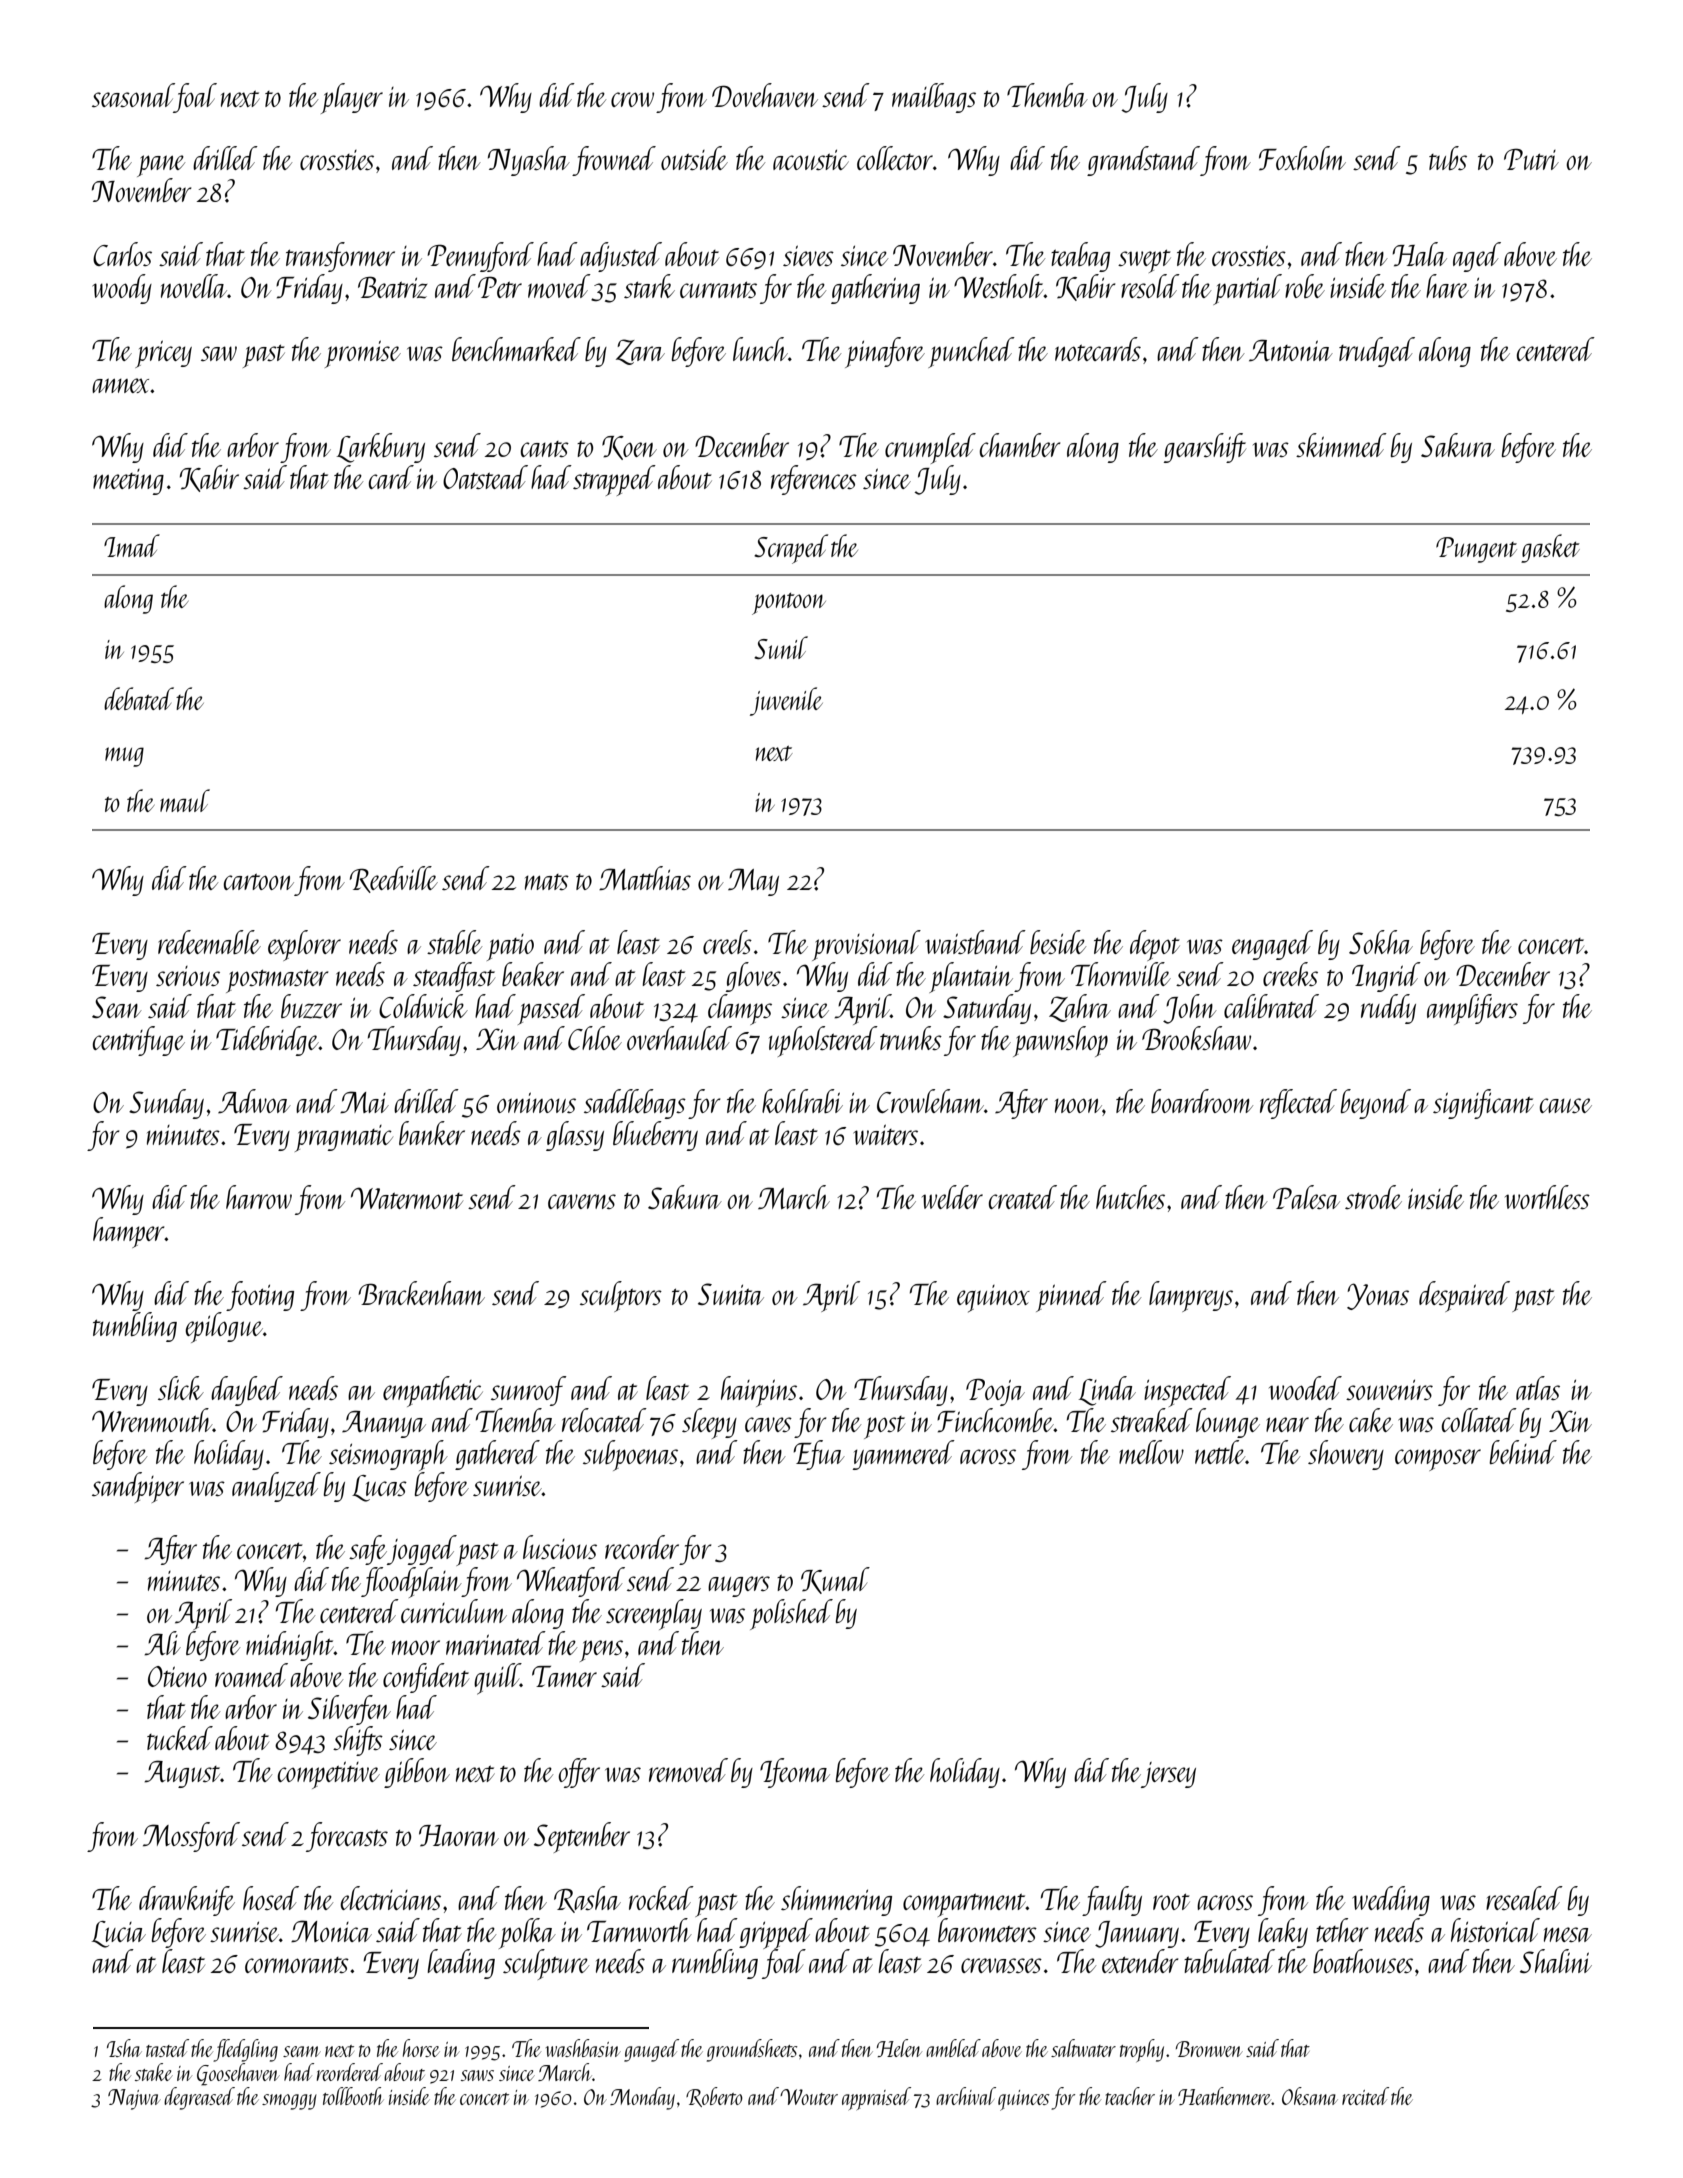 Image resolution: width=1683 pixels, height=2178 pixels. Describe the element at coordinates (895, 158) in the screenshot. I see `collector` at that location.
